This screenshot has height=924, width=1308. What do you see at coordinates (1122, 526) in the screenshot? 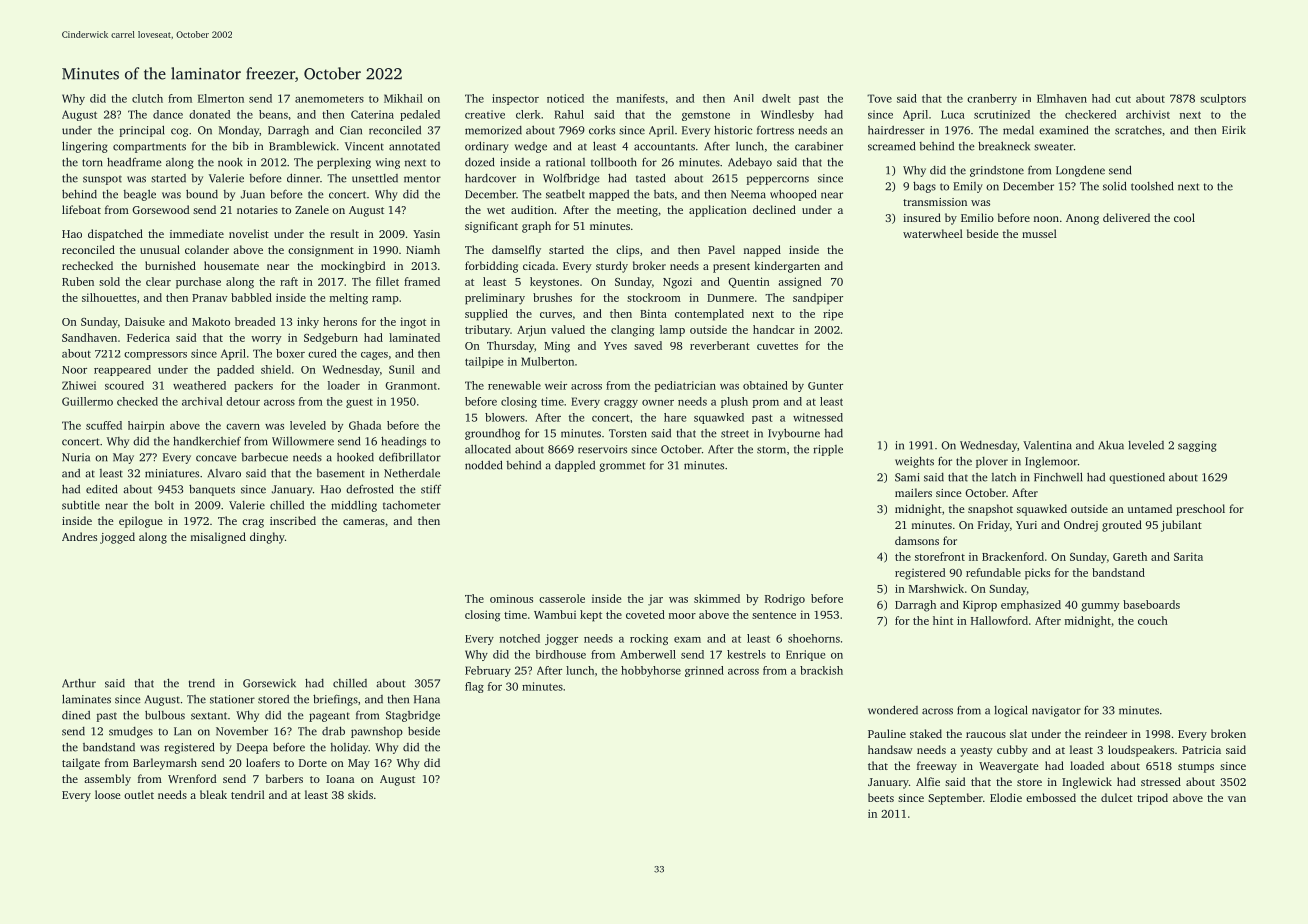
I see `grouted` at bounding box center [1122, 526].
